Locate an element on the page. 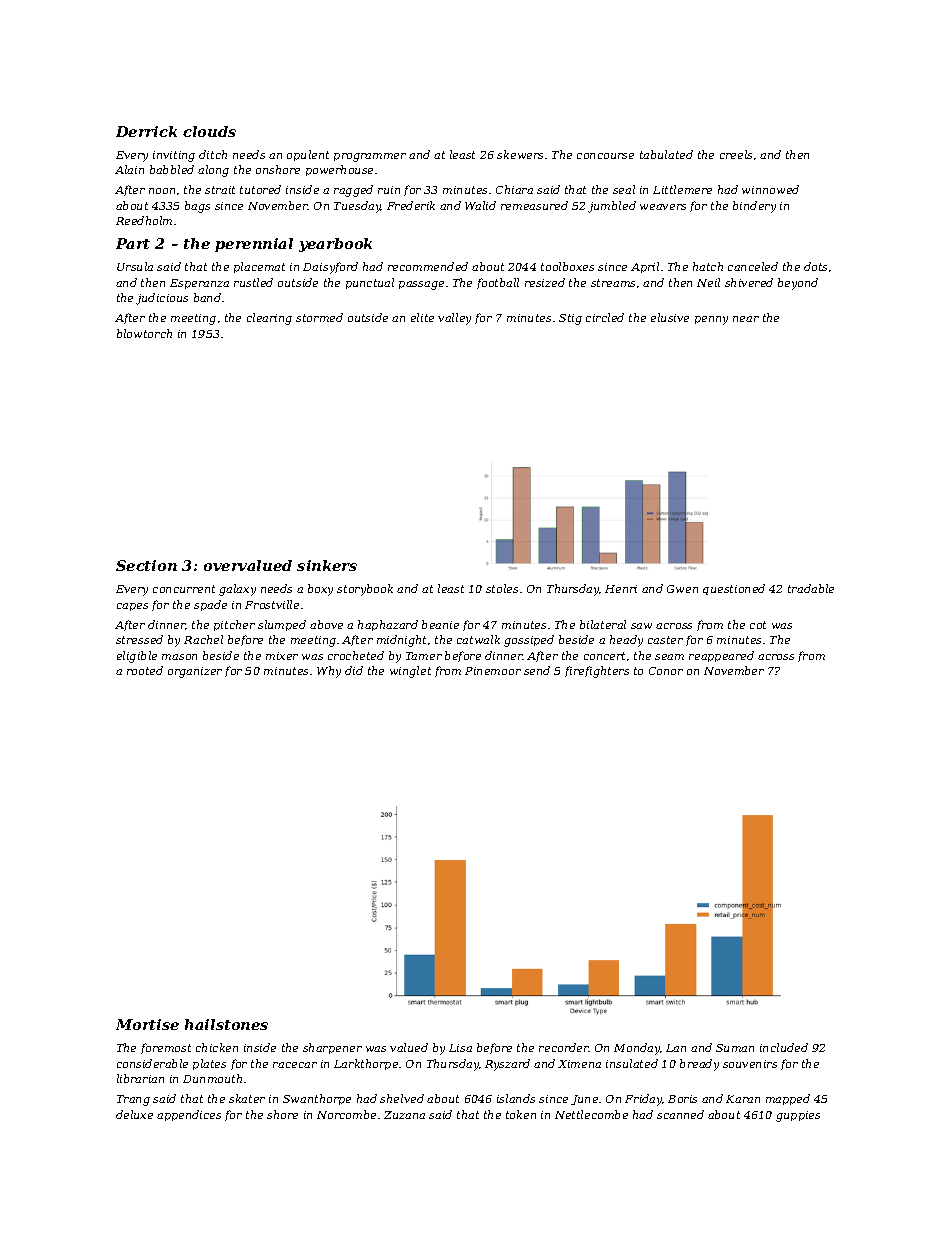 Image resolution: width=952 pixels, height=1233 pixels. tradable is located at coordinates (811, 588).
